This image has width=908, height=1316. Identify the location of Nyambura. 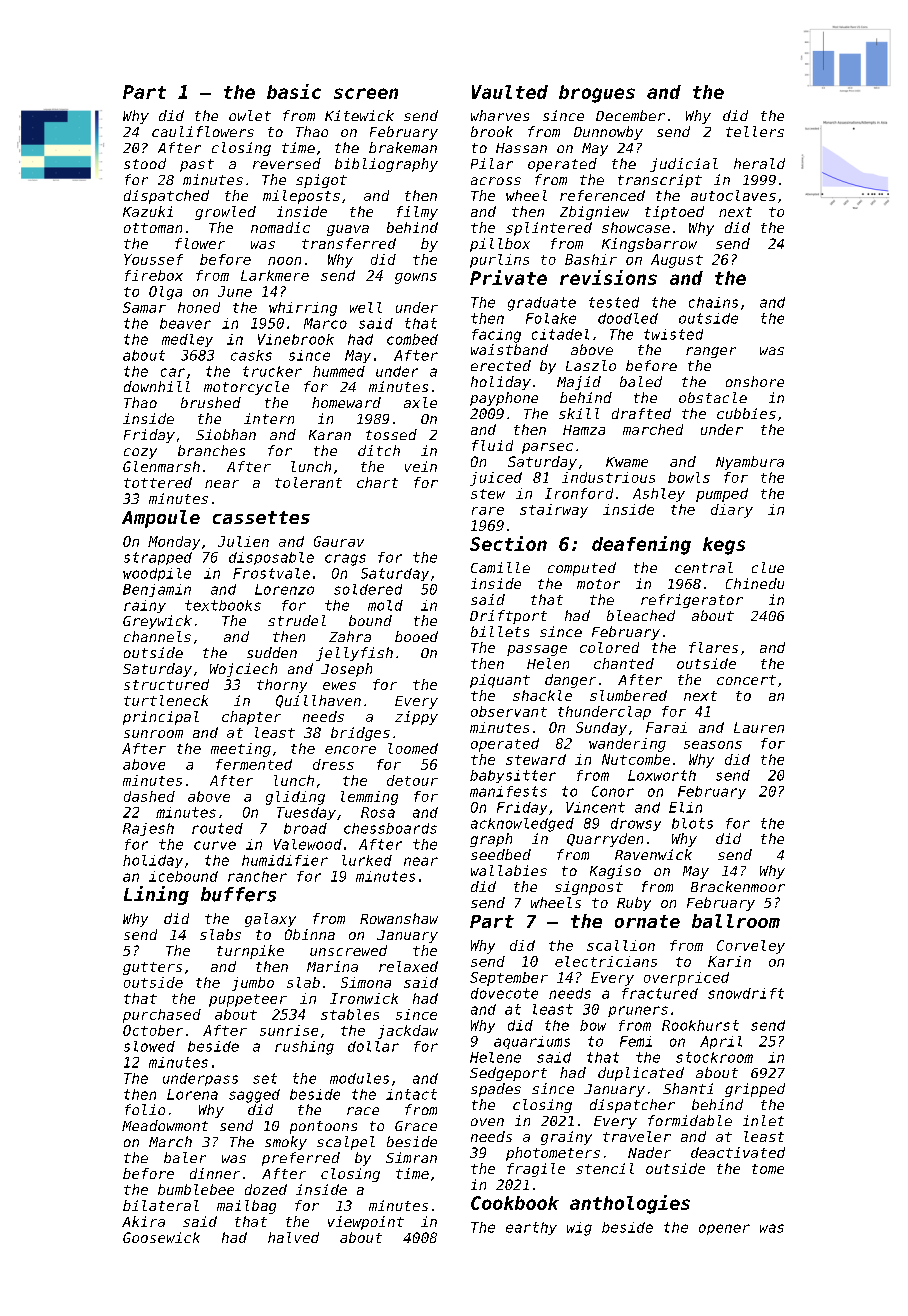
(750, 463).
